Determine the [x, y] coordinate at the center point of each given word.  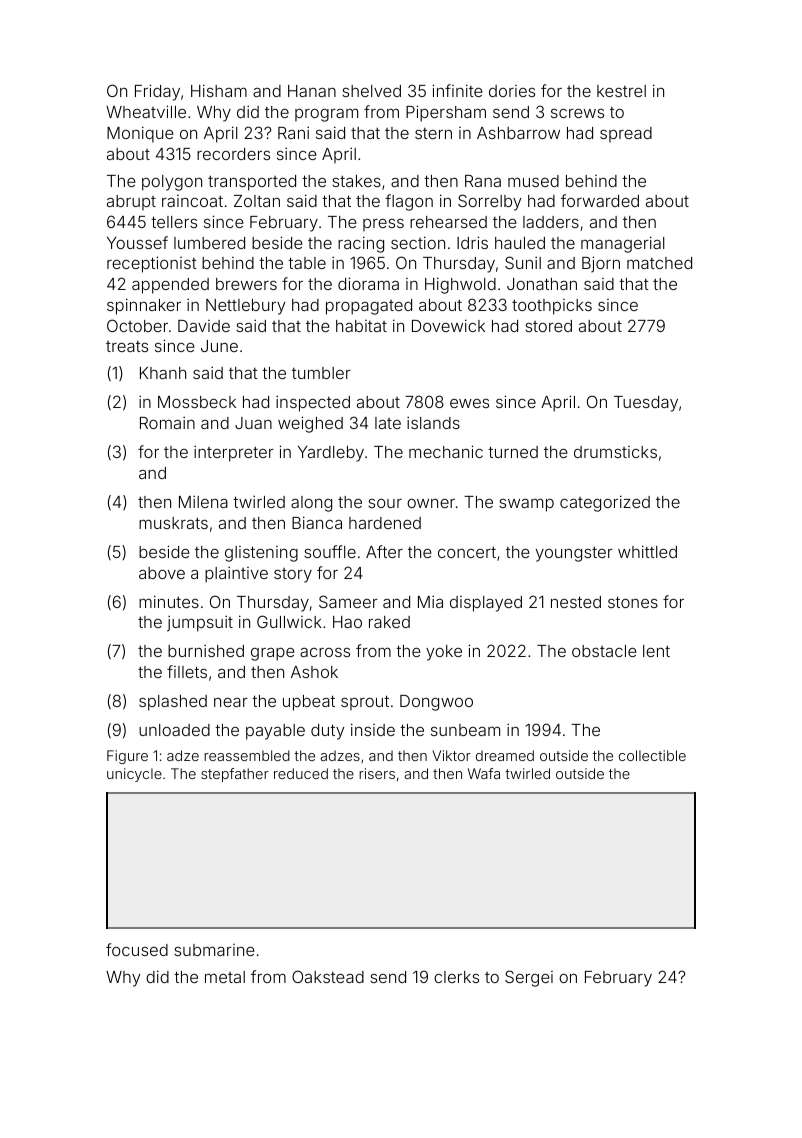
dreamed [505, 755]
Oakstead [328, 976]
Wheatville [146, 111]
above [162, 573]
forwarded [600, 200]
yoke [444, 653]
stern [433, 133]
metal [225, 977]
